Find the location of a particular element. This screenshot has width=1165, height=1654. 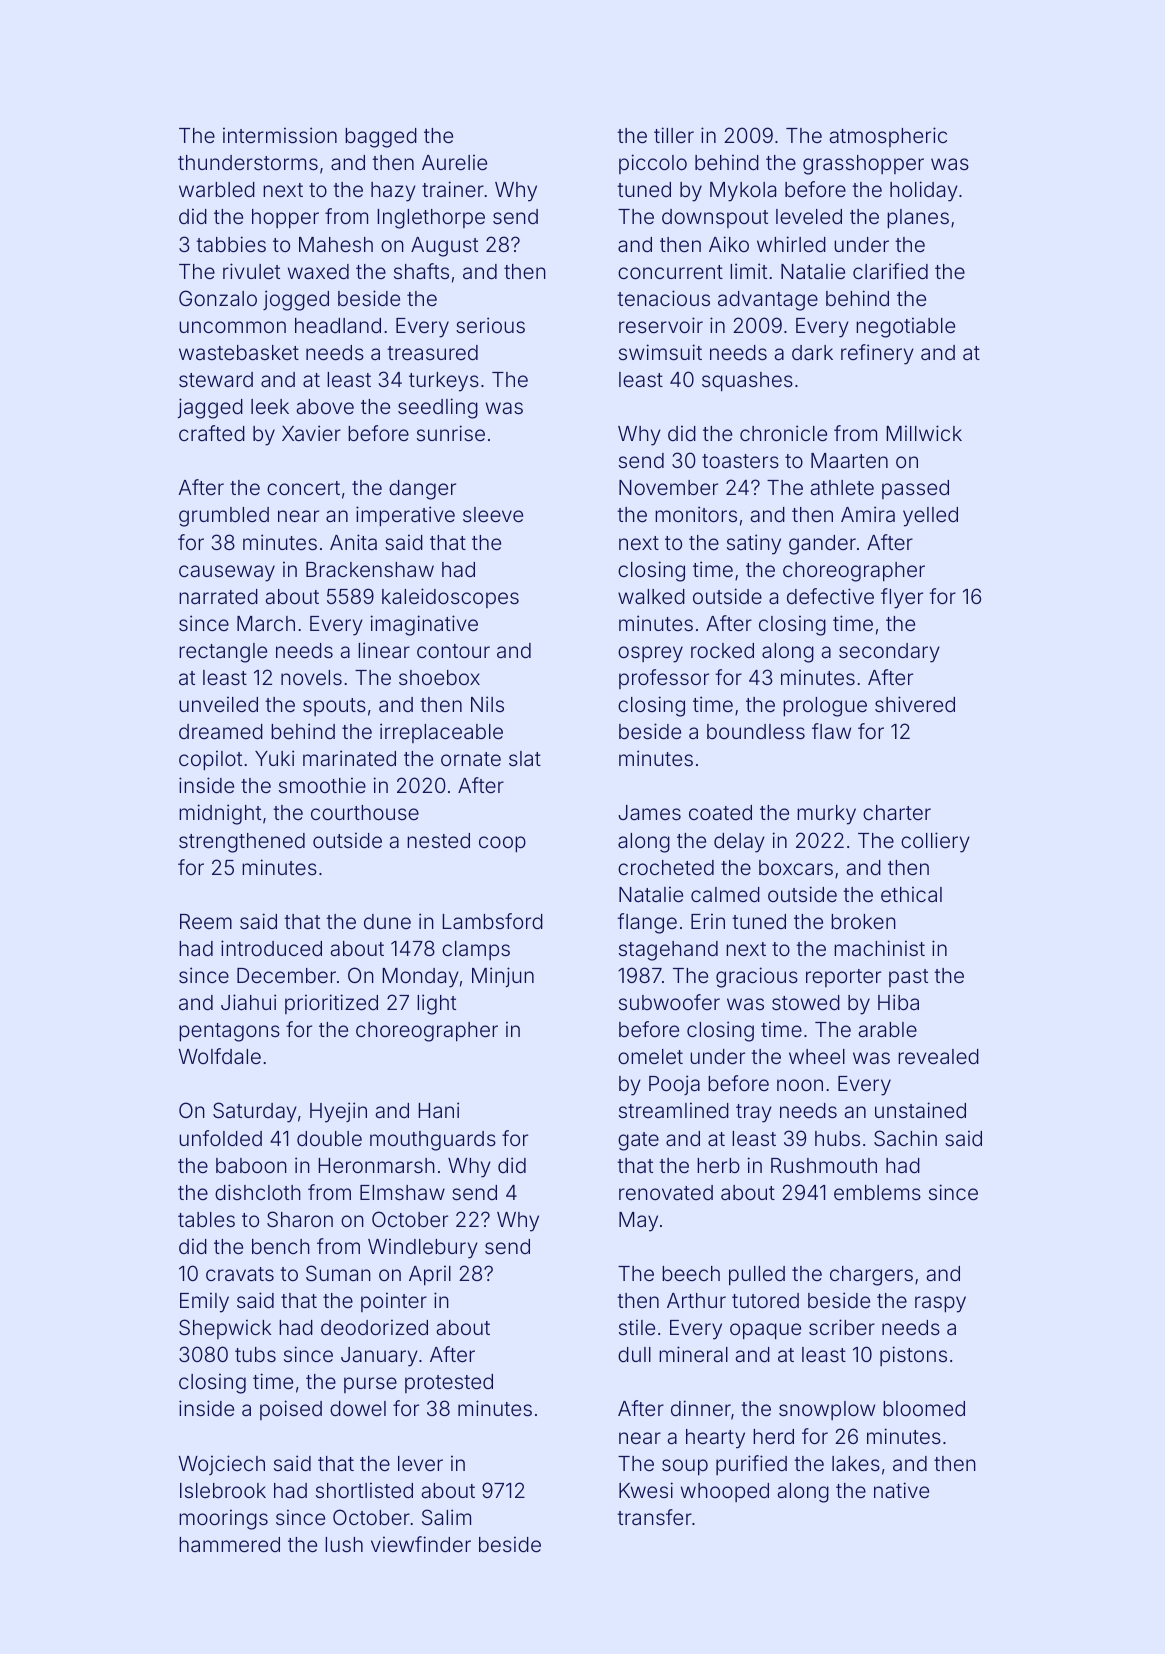

bagged is located at coordinates (381, 138).
